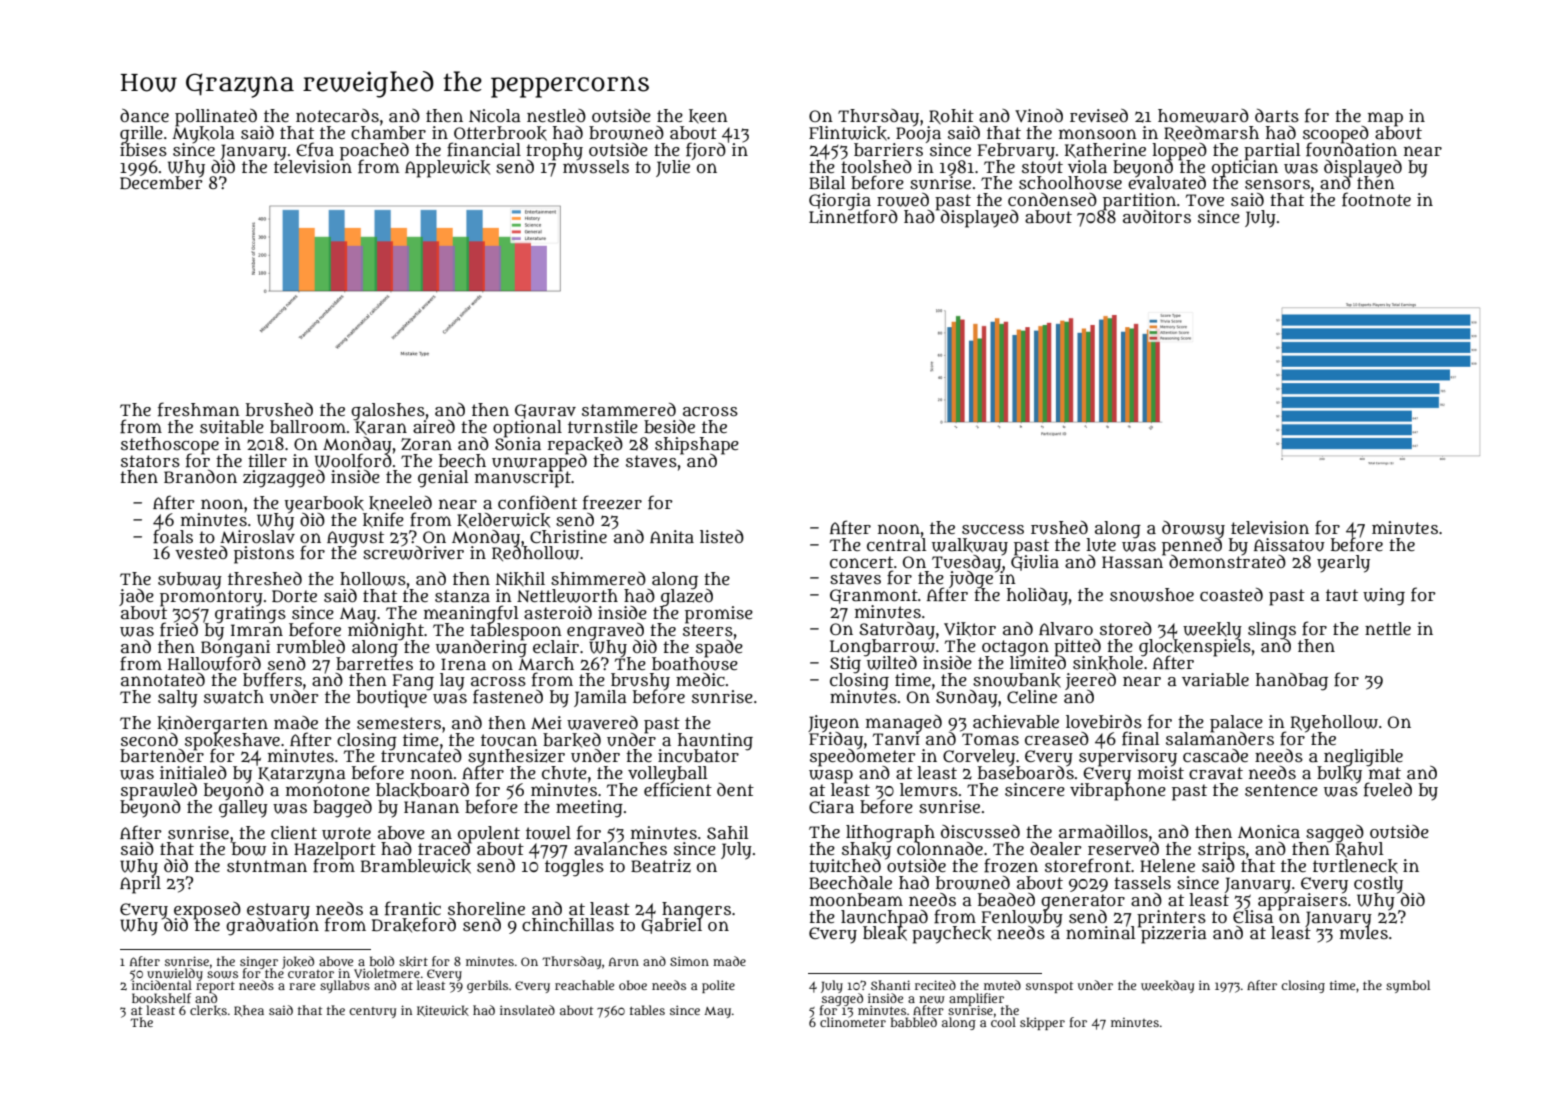  I want to click on stammered, so click(629, 410).
